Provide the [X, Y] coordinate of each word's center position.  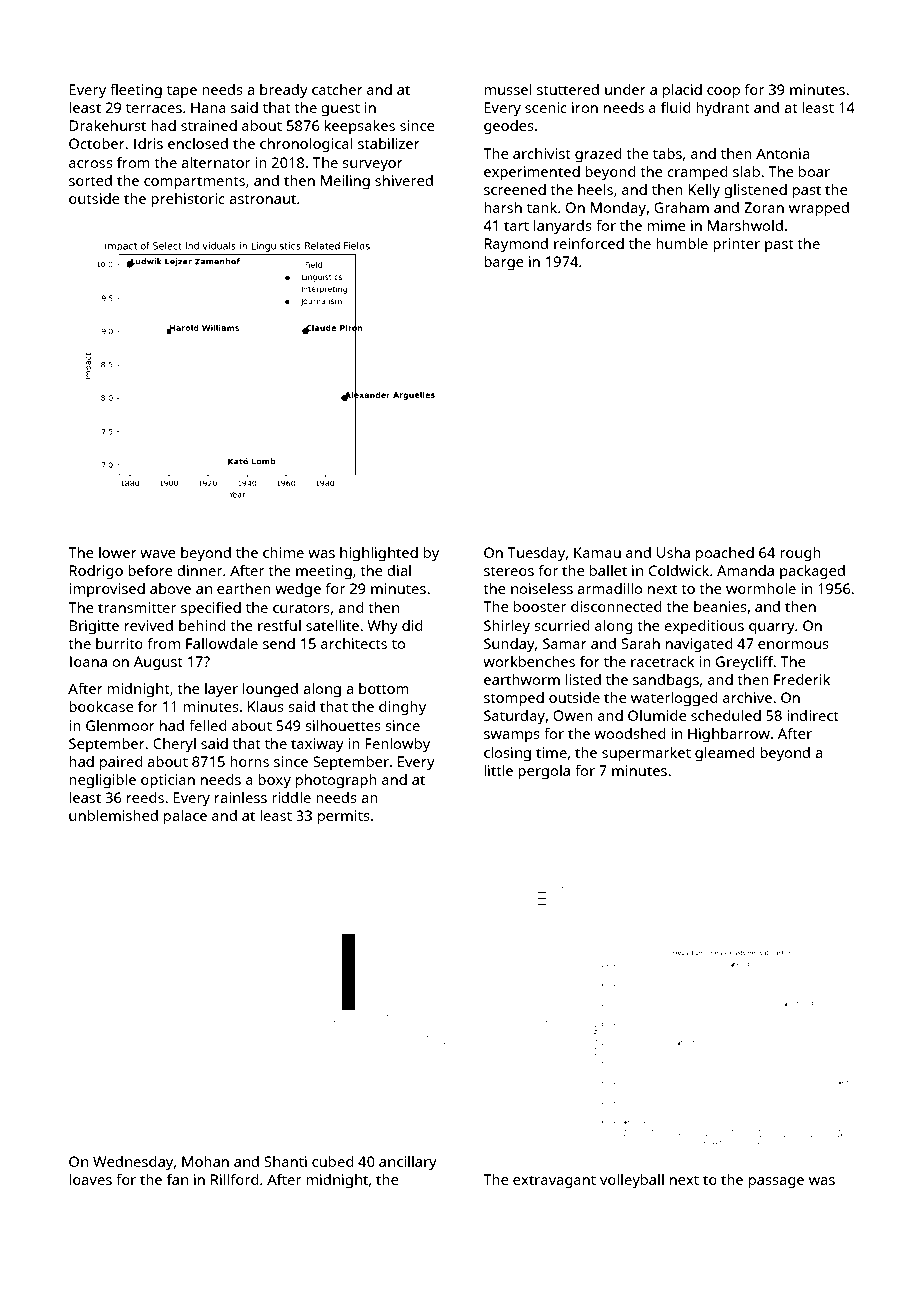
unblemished [113, 815]
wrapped [819, 209]
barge [504, 263]
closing [507, 754]
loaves [90, 1179]
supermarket [646, 754]
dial [399, 570]
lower [118, 552]
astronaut [262, 199]
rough [800, 554]
